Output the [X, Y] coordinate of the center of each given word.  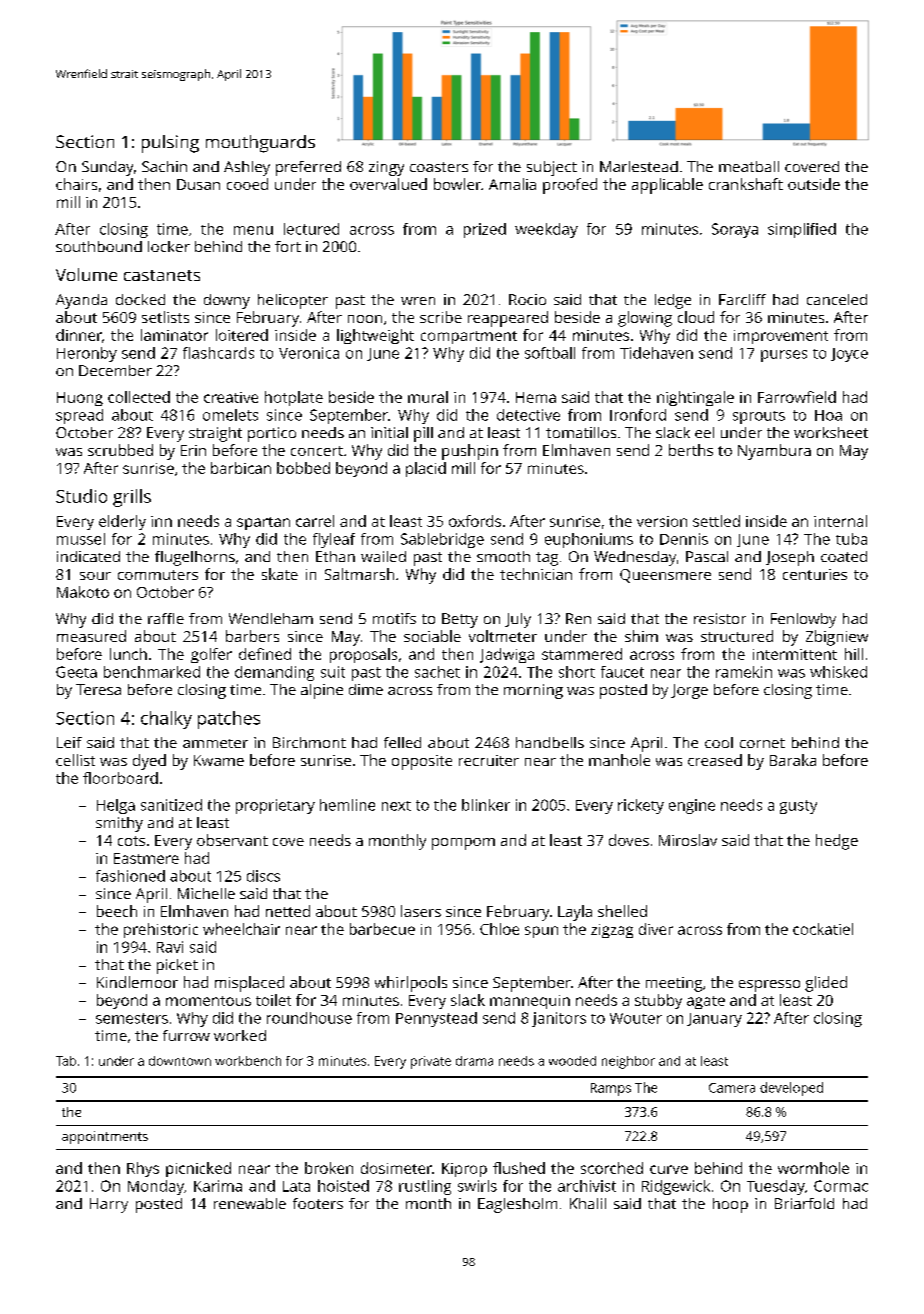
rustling [425, 1187]
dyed [149, 762]
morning [533, 691]
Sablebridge [442, 540]
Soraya [735, 230]
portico [272, 434]
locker [169, 246]
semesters [132, 1018]
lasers [421, 911]
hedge [837, 842]
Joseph [790, 558]
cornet [762, 743]
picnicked [198, 1169]
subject [552, 168]
